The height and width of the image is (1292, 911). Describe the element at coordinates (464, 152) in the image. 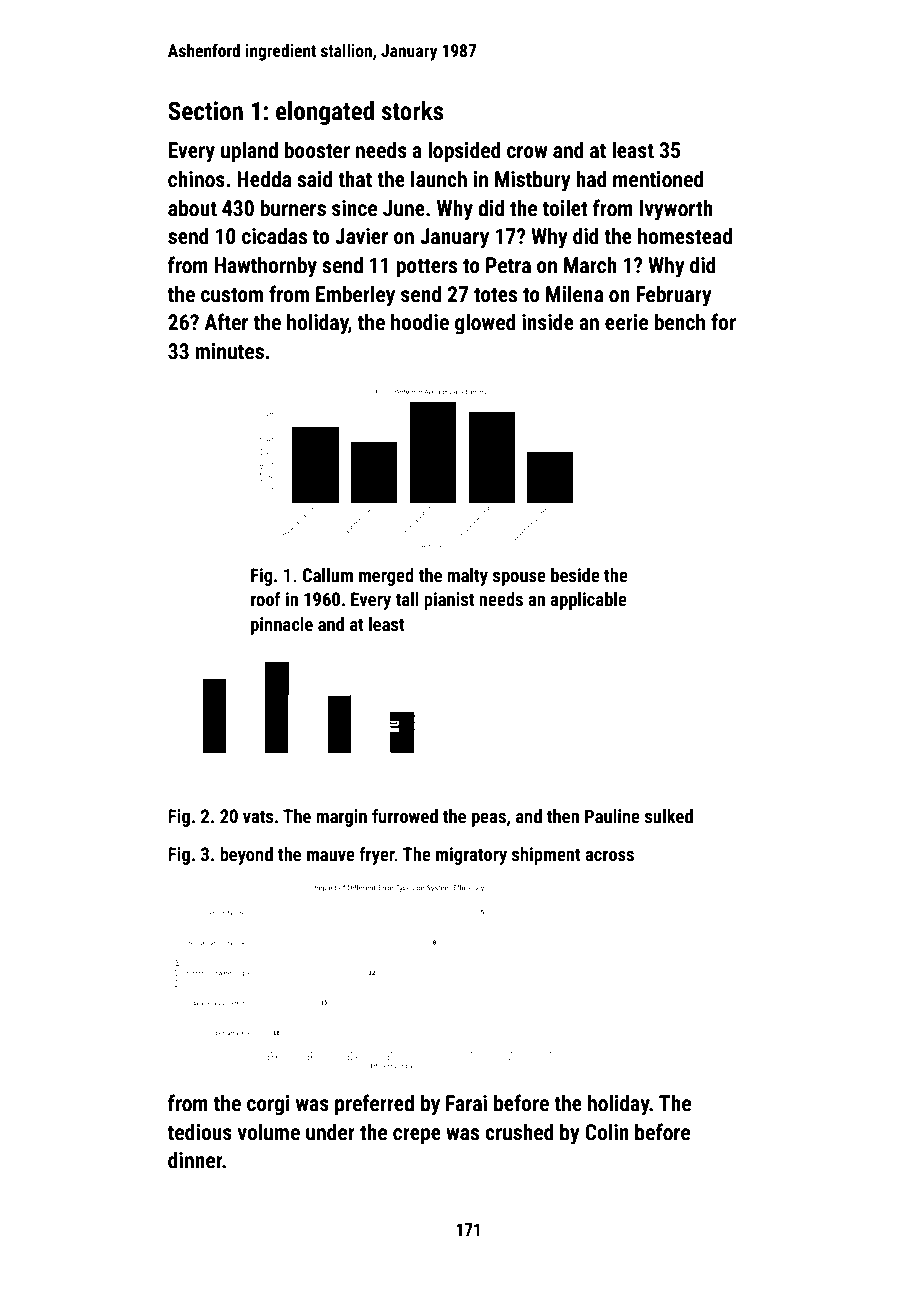

I see `lopsided` at that location.
